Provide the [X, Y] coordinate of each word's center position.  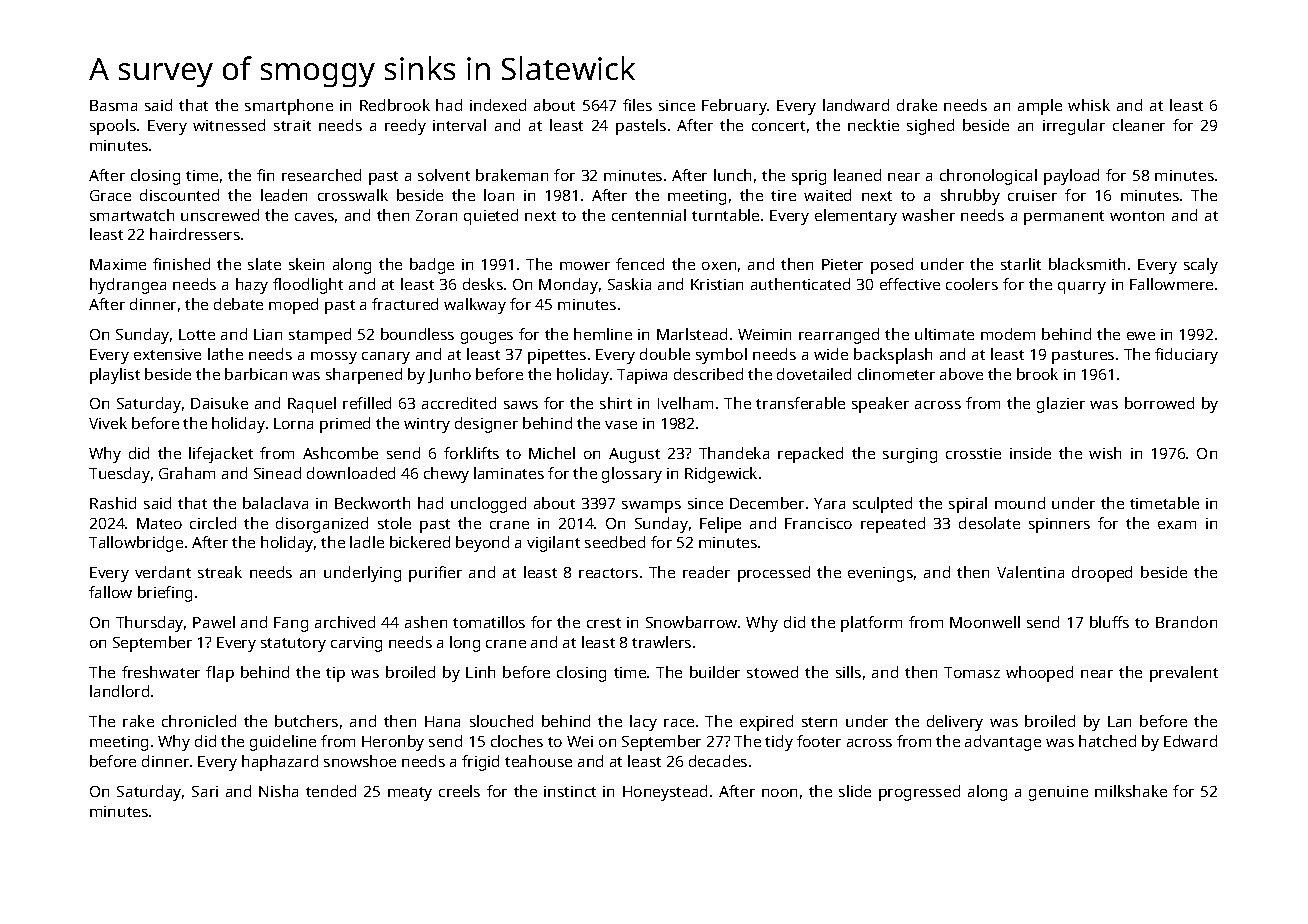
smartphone [289, 107]
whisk [1089, 105]
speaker [880, 405]
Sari [205, 791]
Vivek [108, 423]
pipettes [557, 356]
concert [778, 126]
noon [779, 793]
